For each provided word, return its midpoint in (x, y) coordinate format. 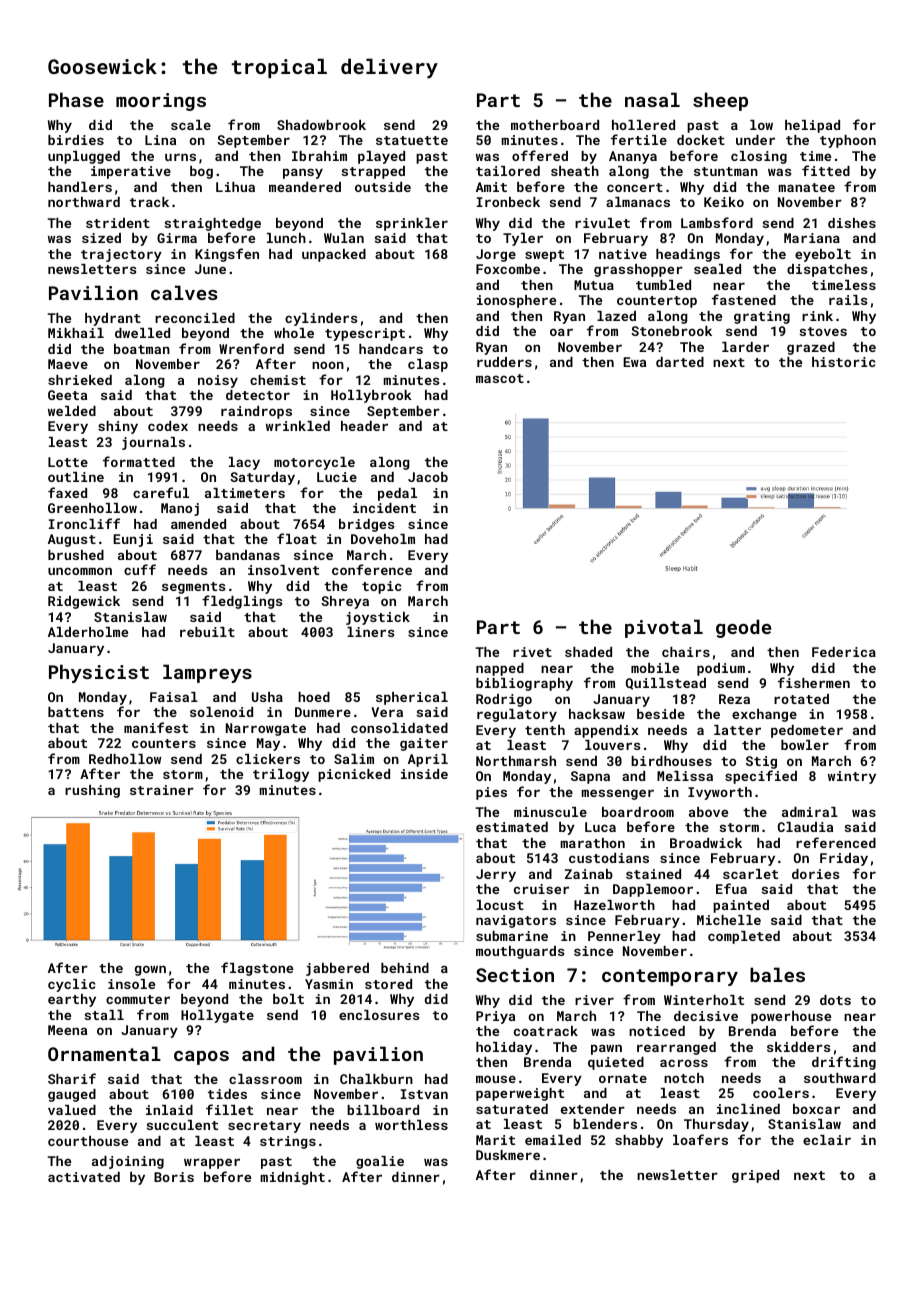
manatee (807, 187)
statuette (412, 140)
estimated (512, 827)
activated (84, 1177)
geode (743, 628)
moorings (161, 102)
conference (372, 569)
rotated (801, 699)
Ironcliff (84, 523)
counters (164, 743)
